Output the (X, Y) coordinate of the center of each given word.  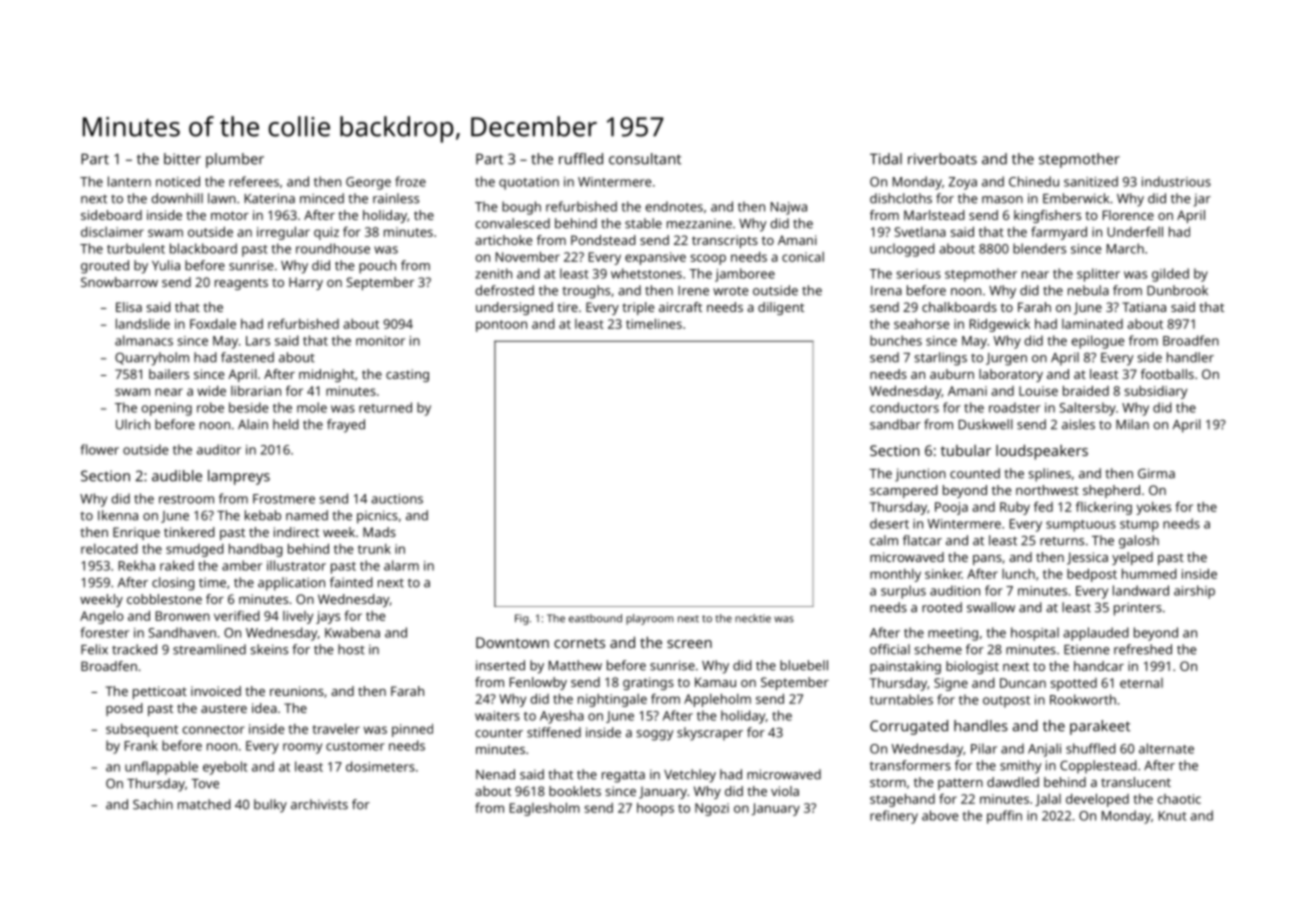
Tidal (886, 159)
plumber (235, 160)
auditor (219, 449)
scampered (904, 491)
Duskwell (986, 424)
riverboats (942, 159)
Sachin (153, 804)
